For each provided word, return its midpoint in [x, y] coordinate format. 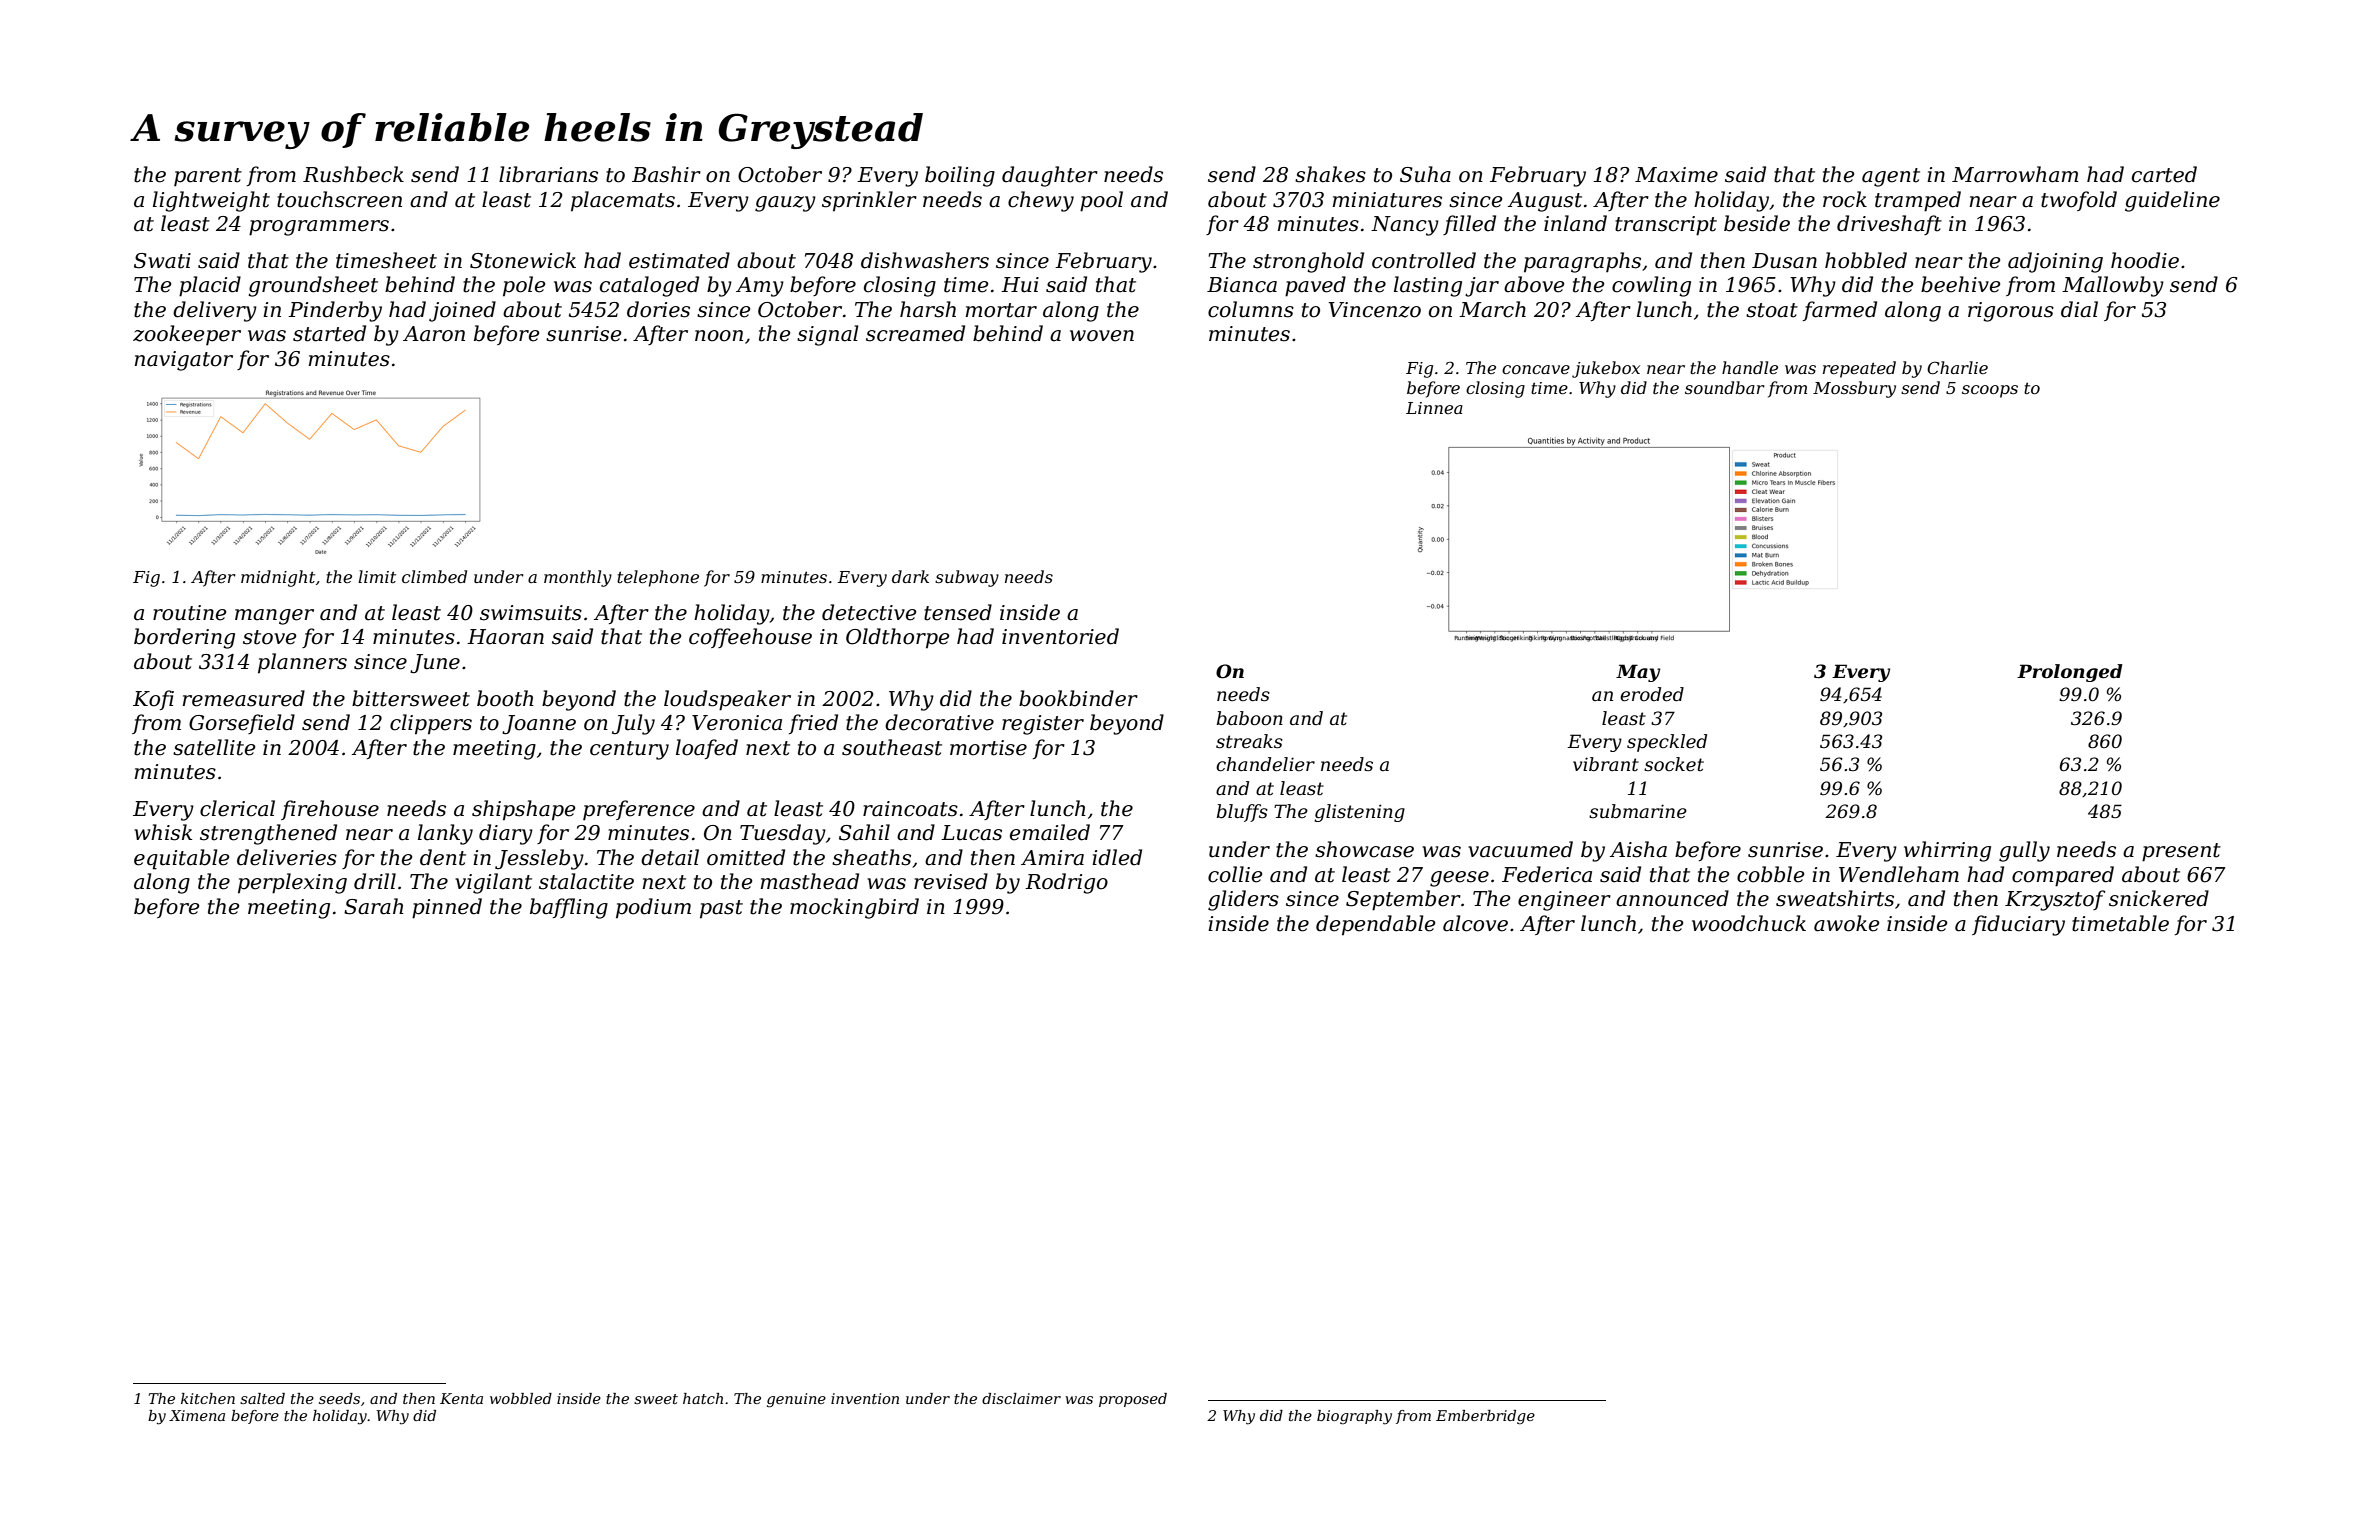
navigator [184, 361]
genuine [796, 1400]
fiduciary [2018, 925]
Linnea [1434, 408]
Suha [1425, 174]
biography [1354, 1417]
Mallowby [2113, 286]
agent [1891, 177]
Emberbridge [1485, 1417]
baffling [569, 908]
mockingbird [854, 908]
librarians [548, 174]
